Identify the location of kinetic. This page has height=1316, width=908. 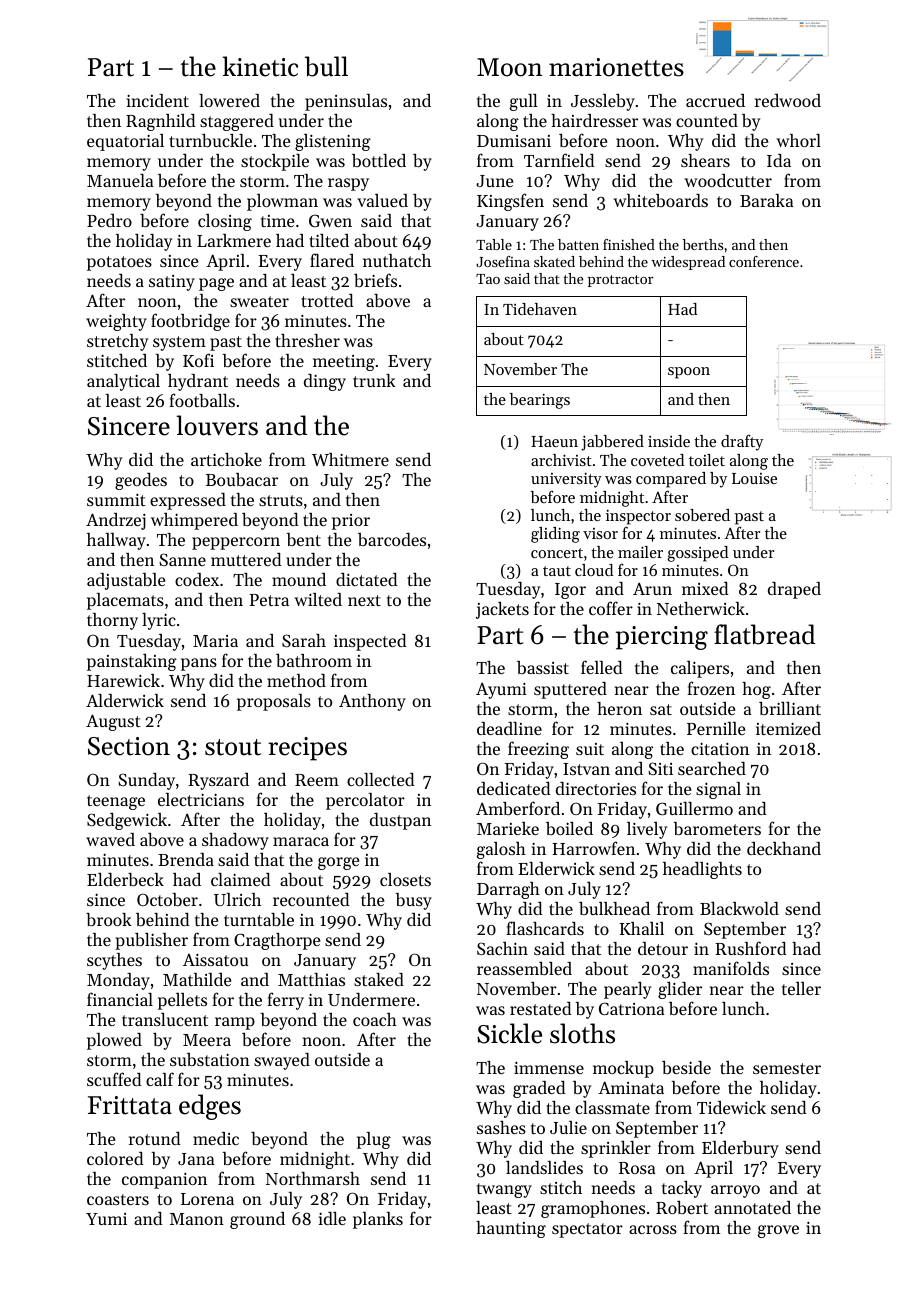
(260, 66).
